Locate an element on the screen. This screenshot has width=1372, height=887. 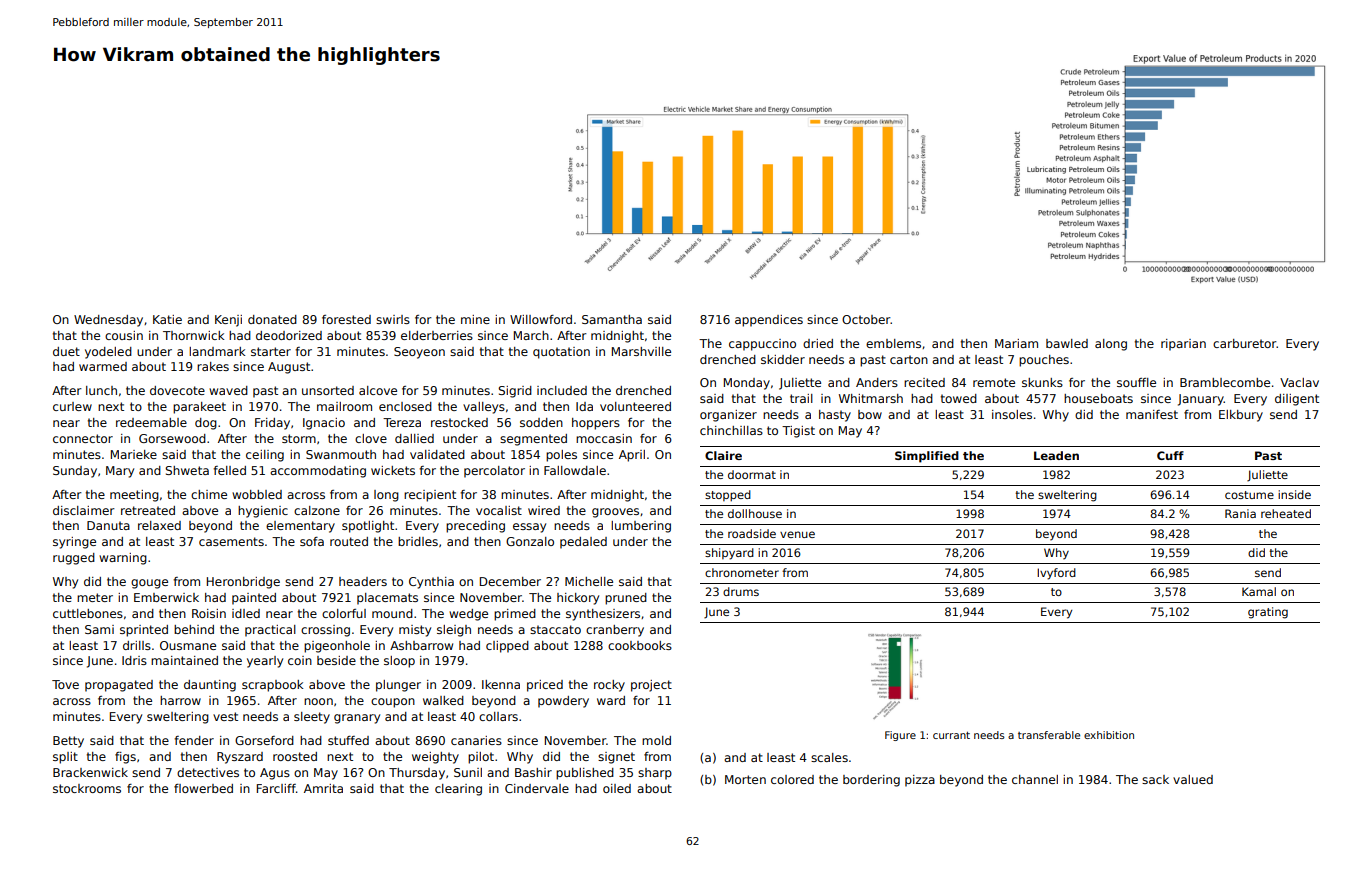
stockrooms is located at coordinates (87, 788).
